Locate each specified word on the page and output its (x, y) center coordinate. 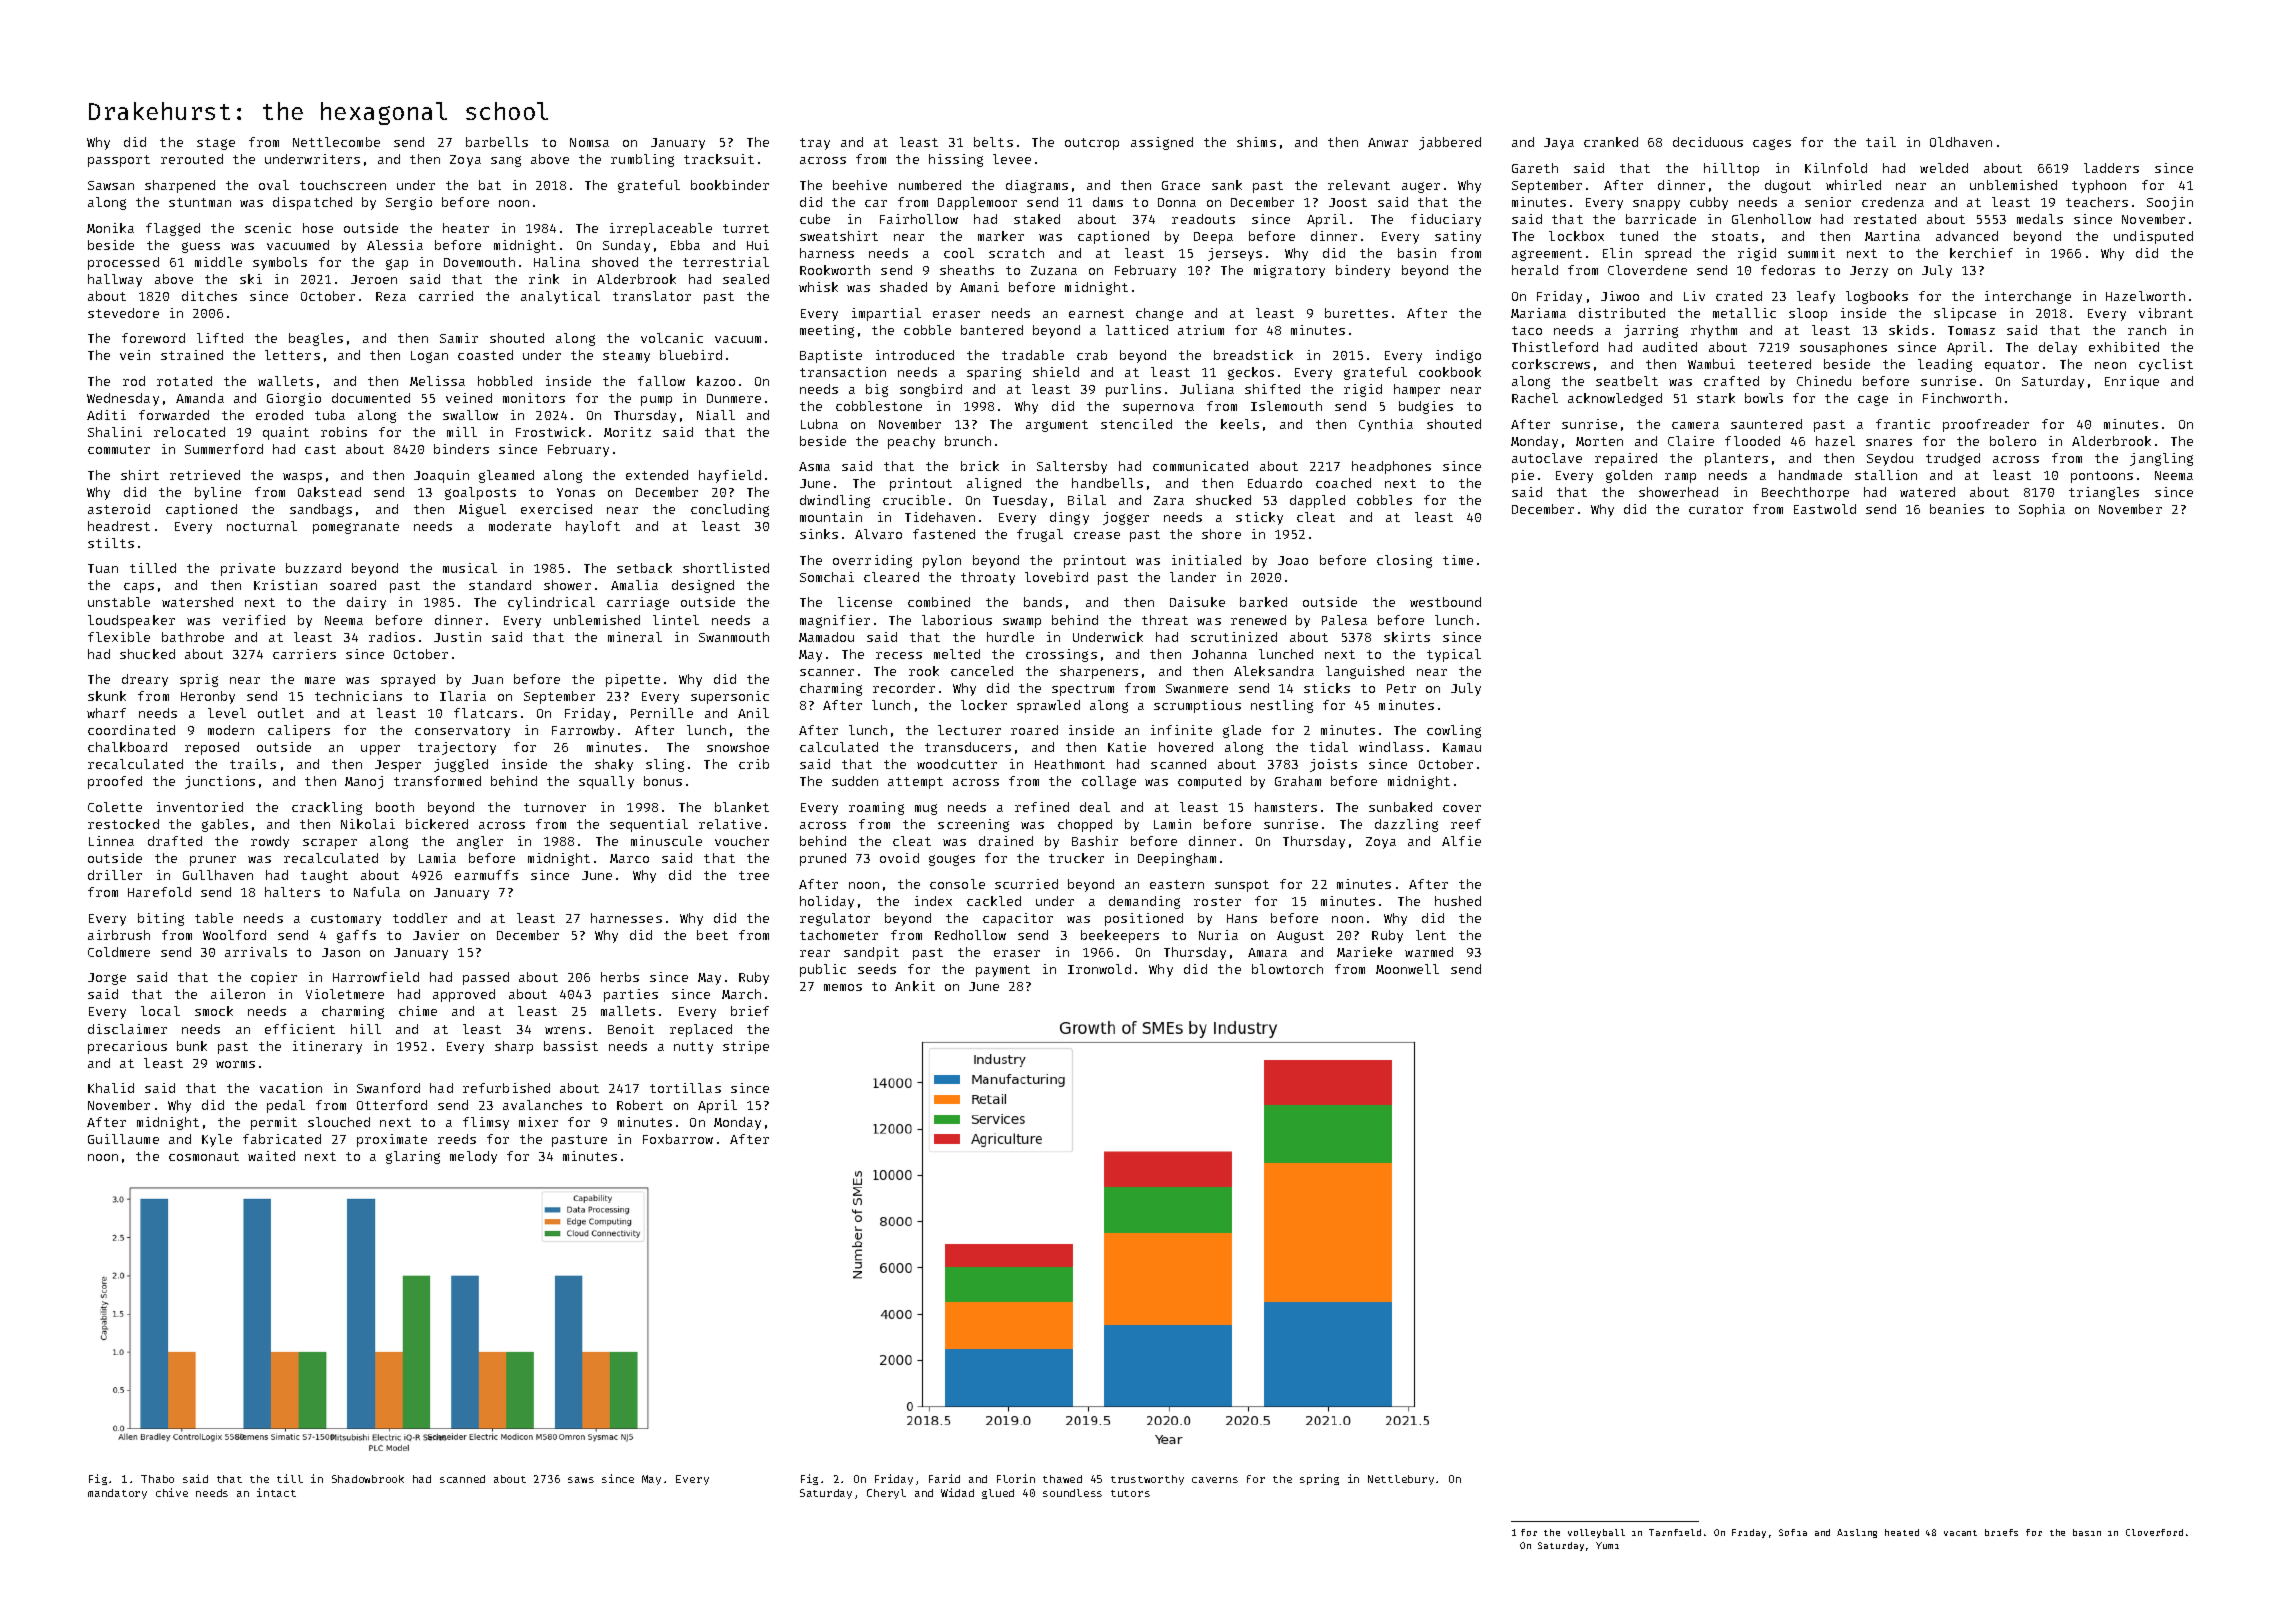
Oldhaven (1961, 142)
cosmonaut (204, 1156)
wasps (302, 478)
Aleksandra (1274, 671)
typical (1454, 655)
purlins (1133, 390)
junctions (220, 782)
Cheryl (886, 1494)
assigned (1162, 143)
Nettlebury (1401, 1480)
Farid (944, 1478)
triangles (2104, 493)
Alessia (395, 245)
